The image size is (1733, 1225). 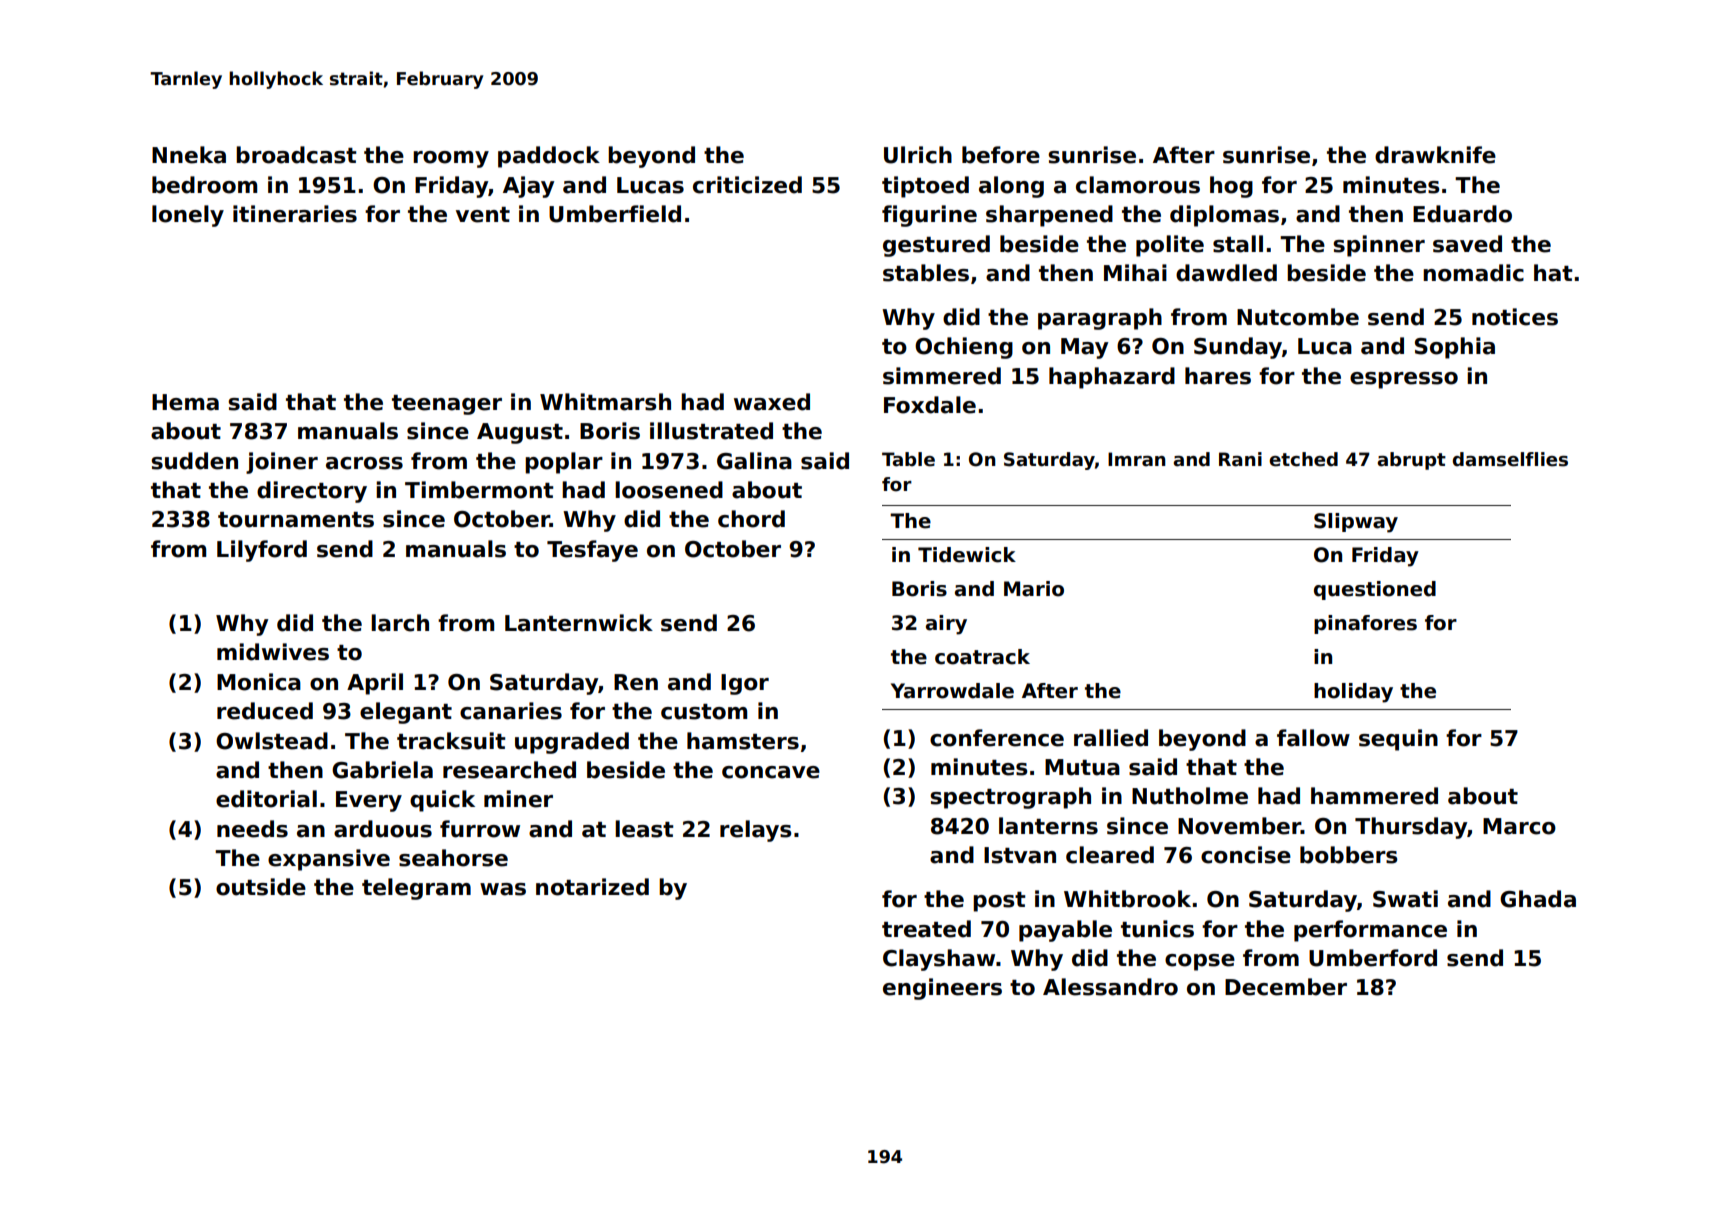 I want to click on conference, so click(x=997, y=738).
